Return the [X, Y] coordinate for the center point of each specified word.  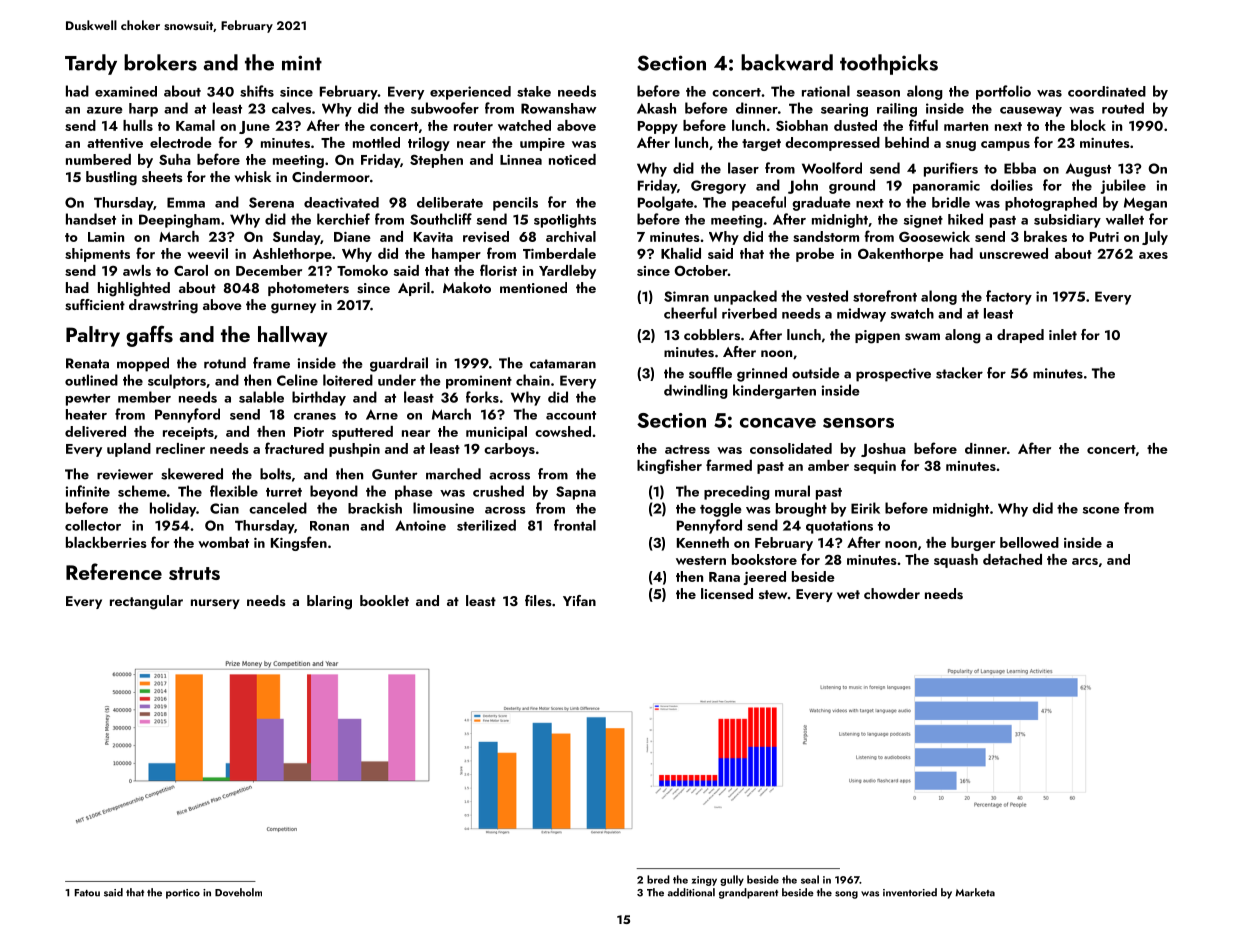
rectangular [146, 602]
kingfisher [669, 466]
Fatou [87, 893]
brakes [1045, 236]
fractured [294, 448]
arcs [1085, 561]
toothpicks [889, 64]
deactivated [341, 202]
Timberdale [559, 253]
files [538, 600]
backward [787, 62]
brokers [160, 62]
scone [1101, 510]
